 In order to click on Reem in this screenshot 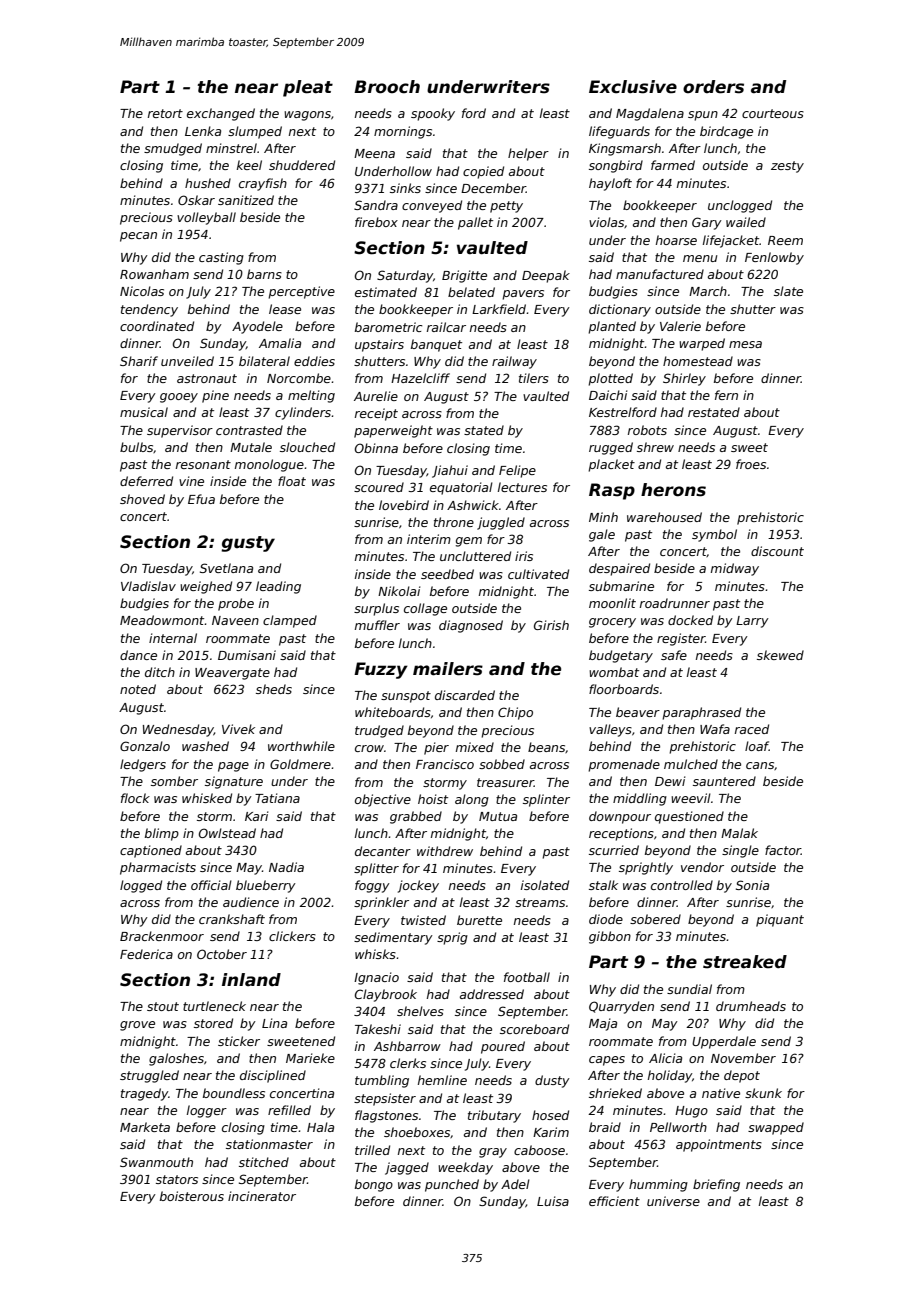, I will do `click(785, 240)`.
